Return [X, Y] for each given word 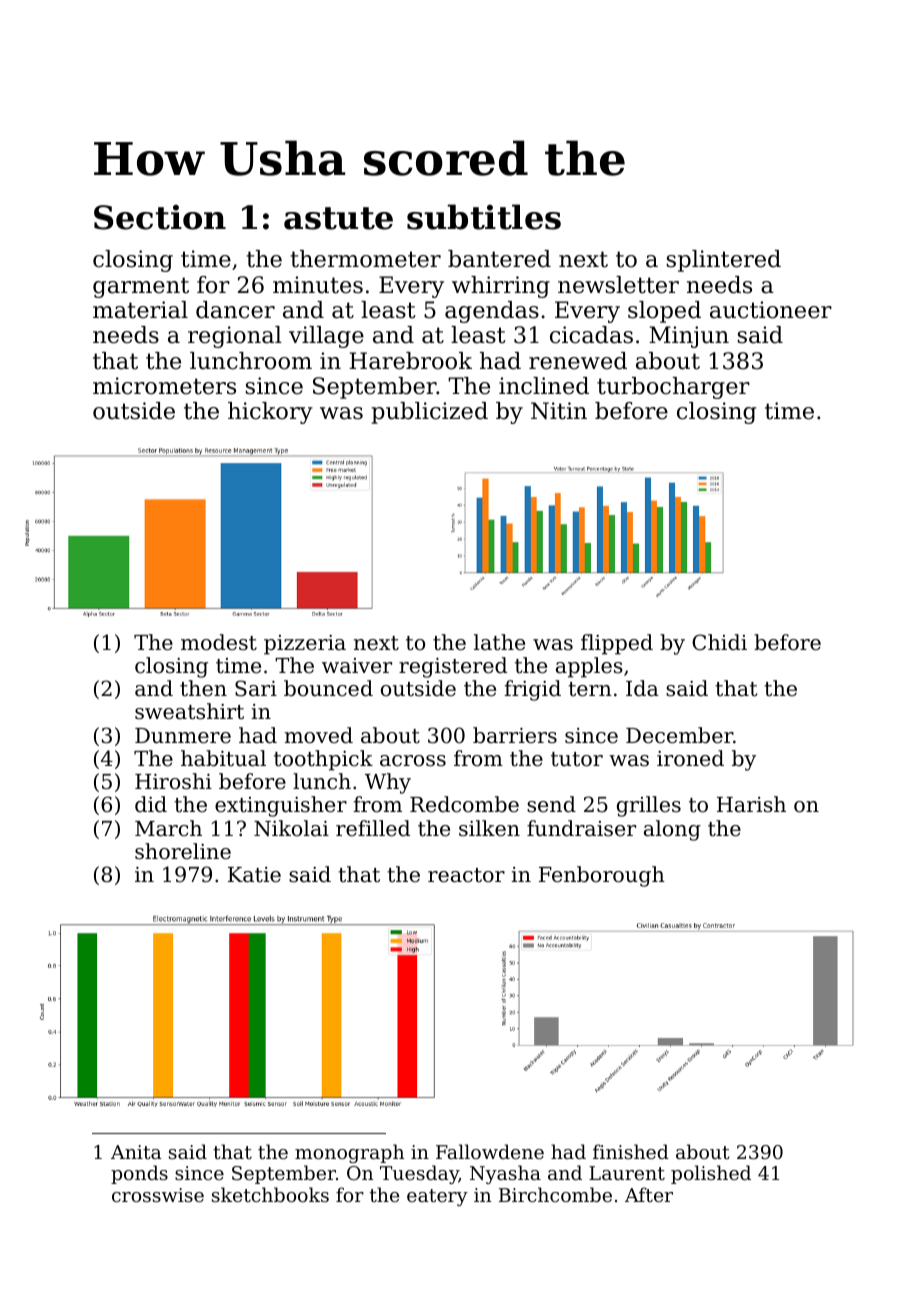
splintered [724, 261]
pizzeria [305, 645]
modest [219, 642]
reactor [466, 875]
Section [160, 217]
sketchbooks [270, 1194]
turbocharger [673, 388]
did [151, 804]
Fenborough [602, 876]
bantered [499, 259]
